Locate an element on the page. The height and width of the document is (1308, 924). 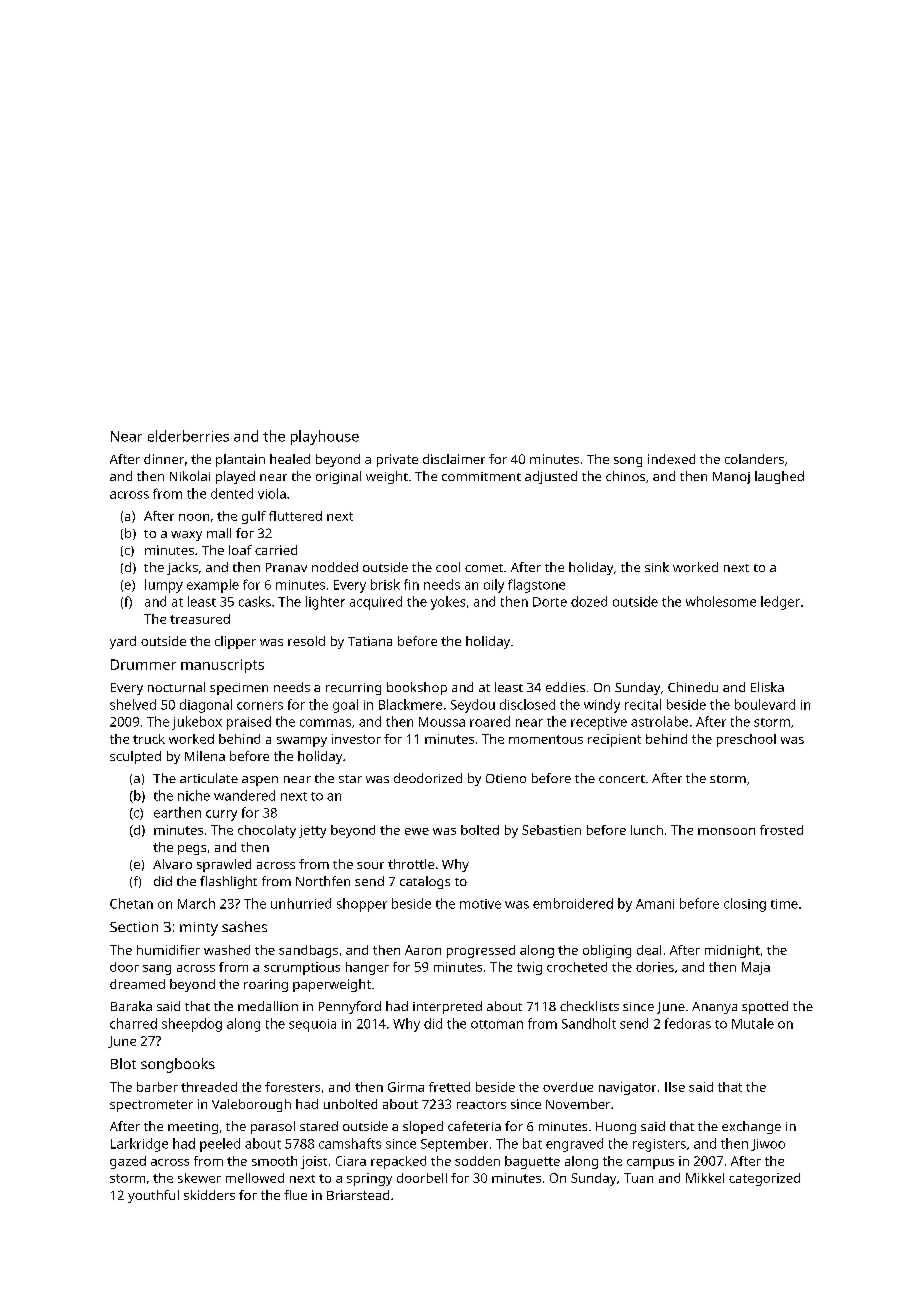
reactors is located at coordinates (481, 1105).
